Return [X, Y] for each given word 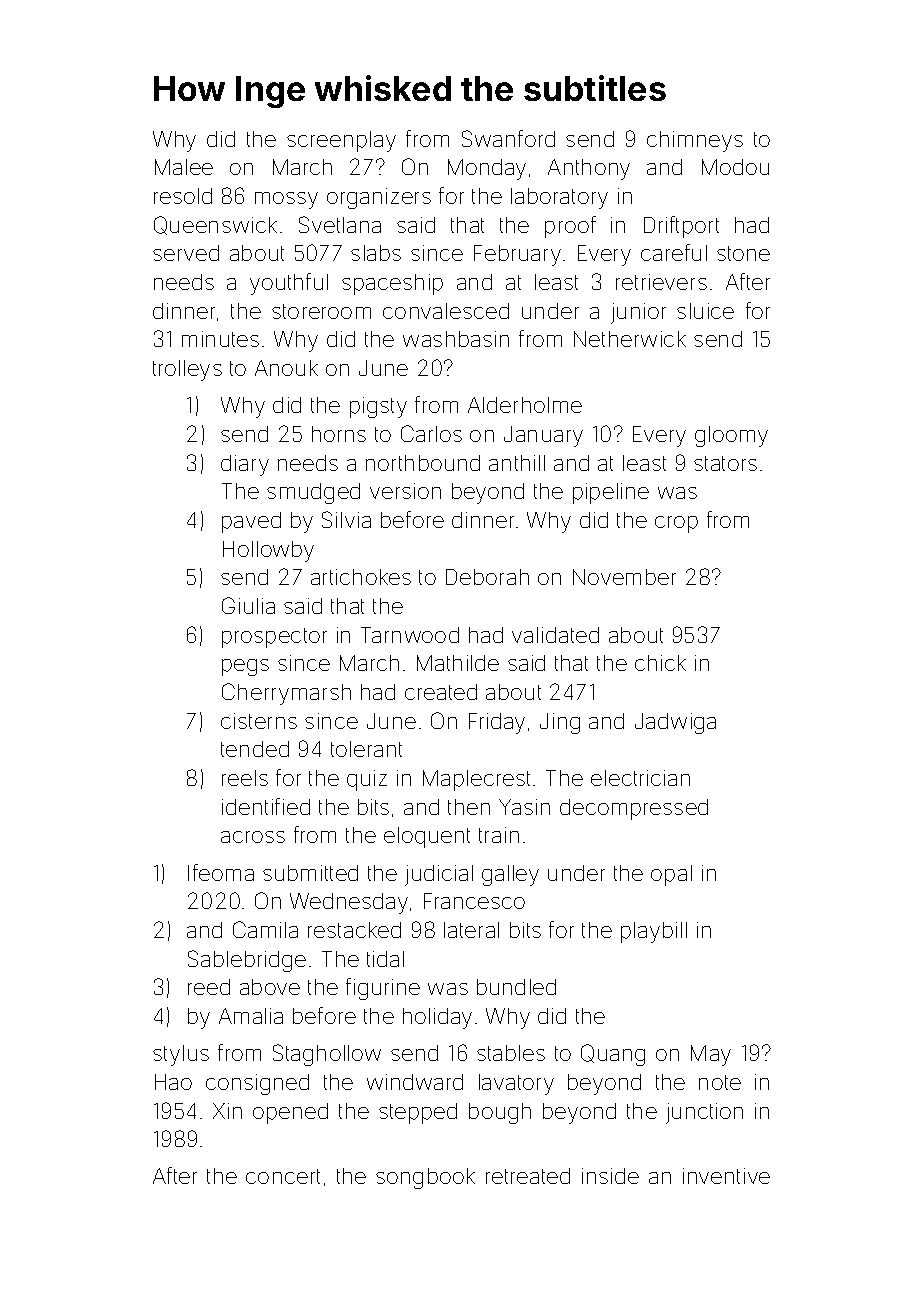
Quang [613, 1055]
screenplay [341, 141]
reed [209, 987]
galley [510, 875]
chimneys [695, 141]
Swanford [508, 138]
